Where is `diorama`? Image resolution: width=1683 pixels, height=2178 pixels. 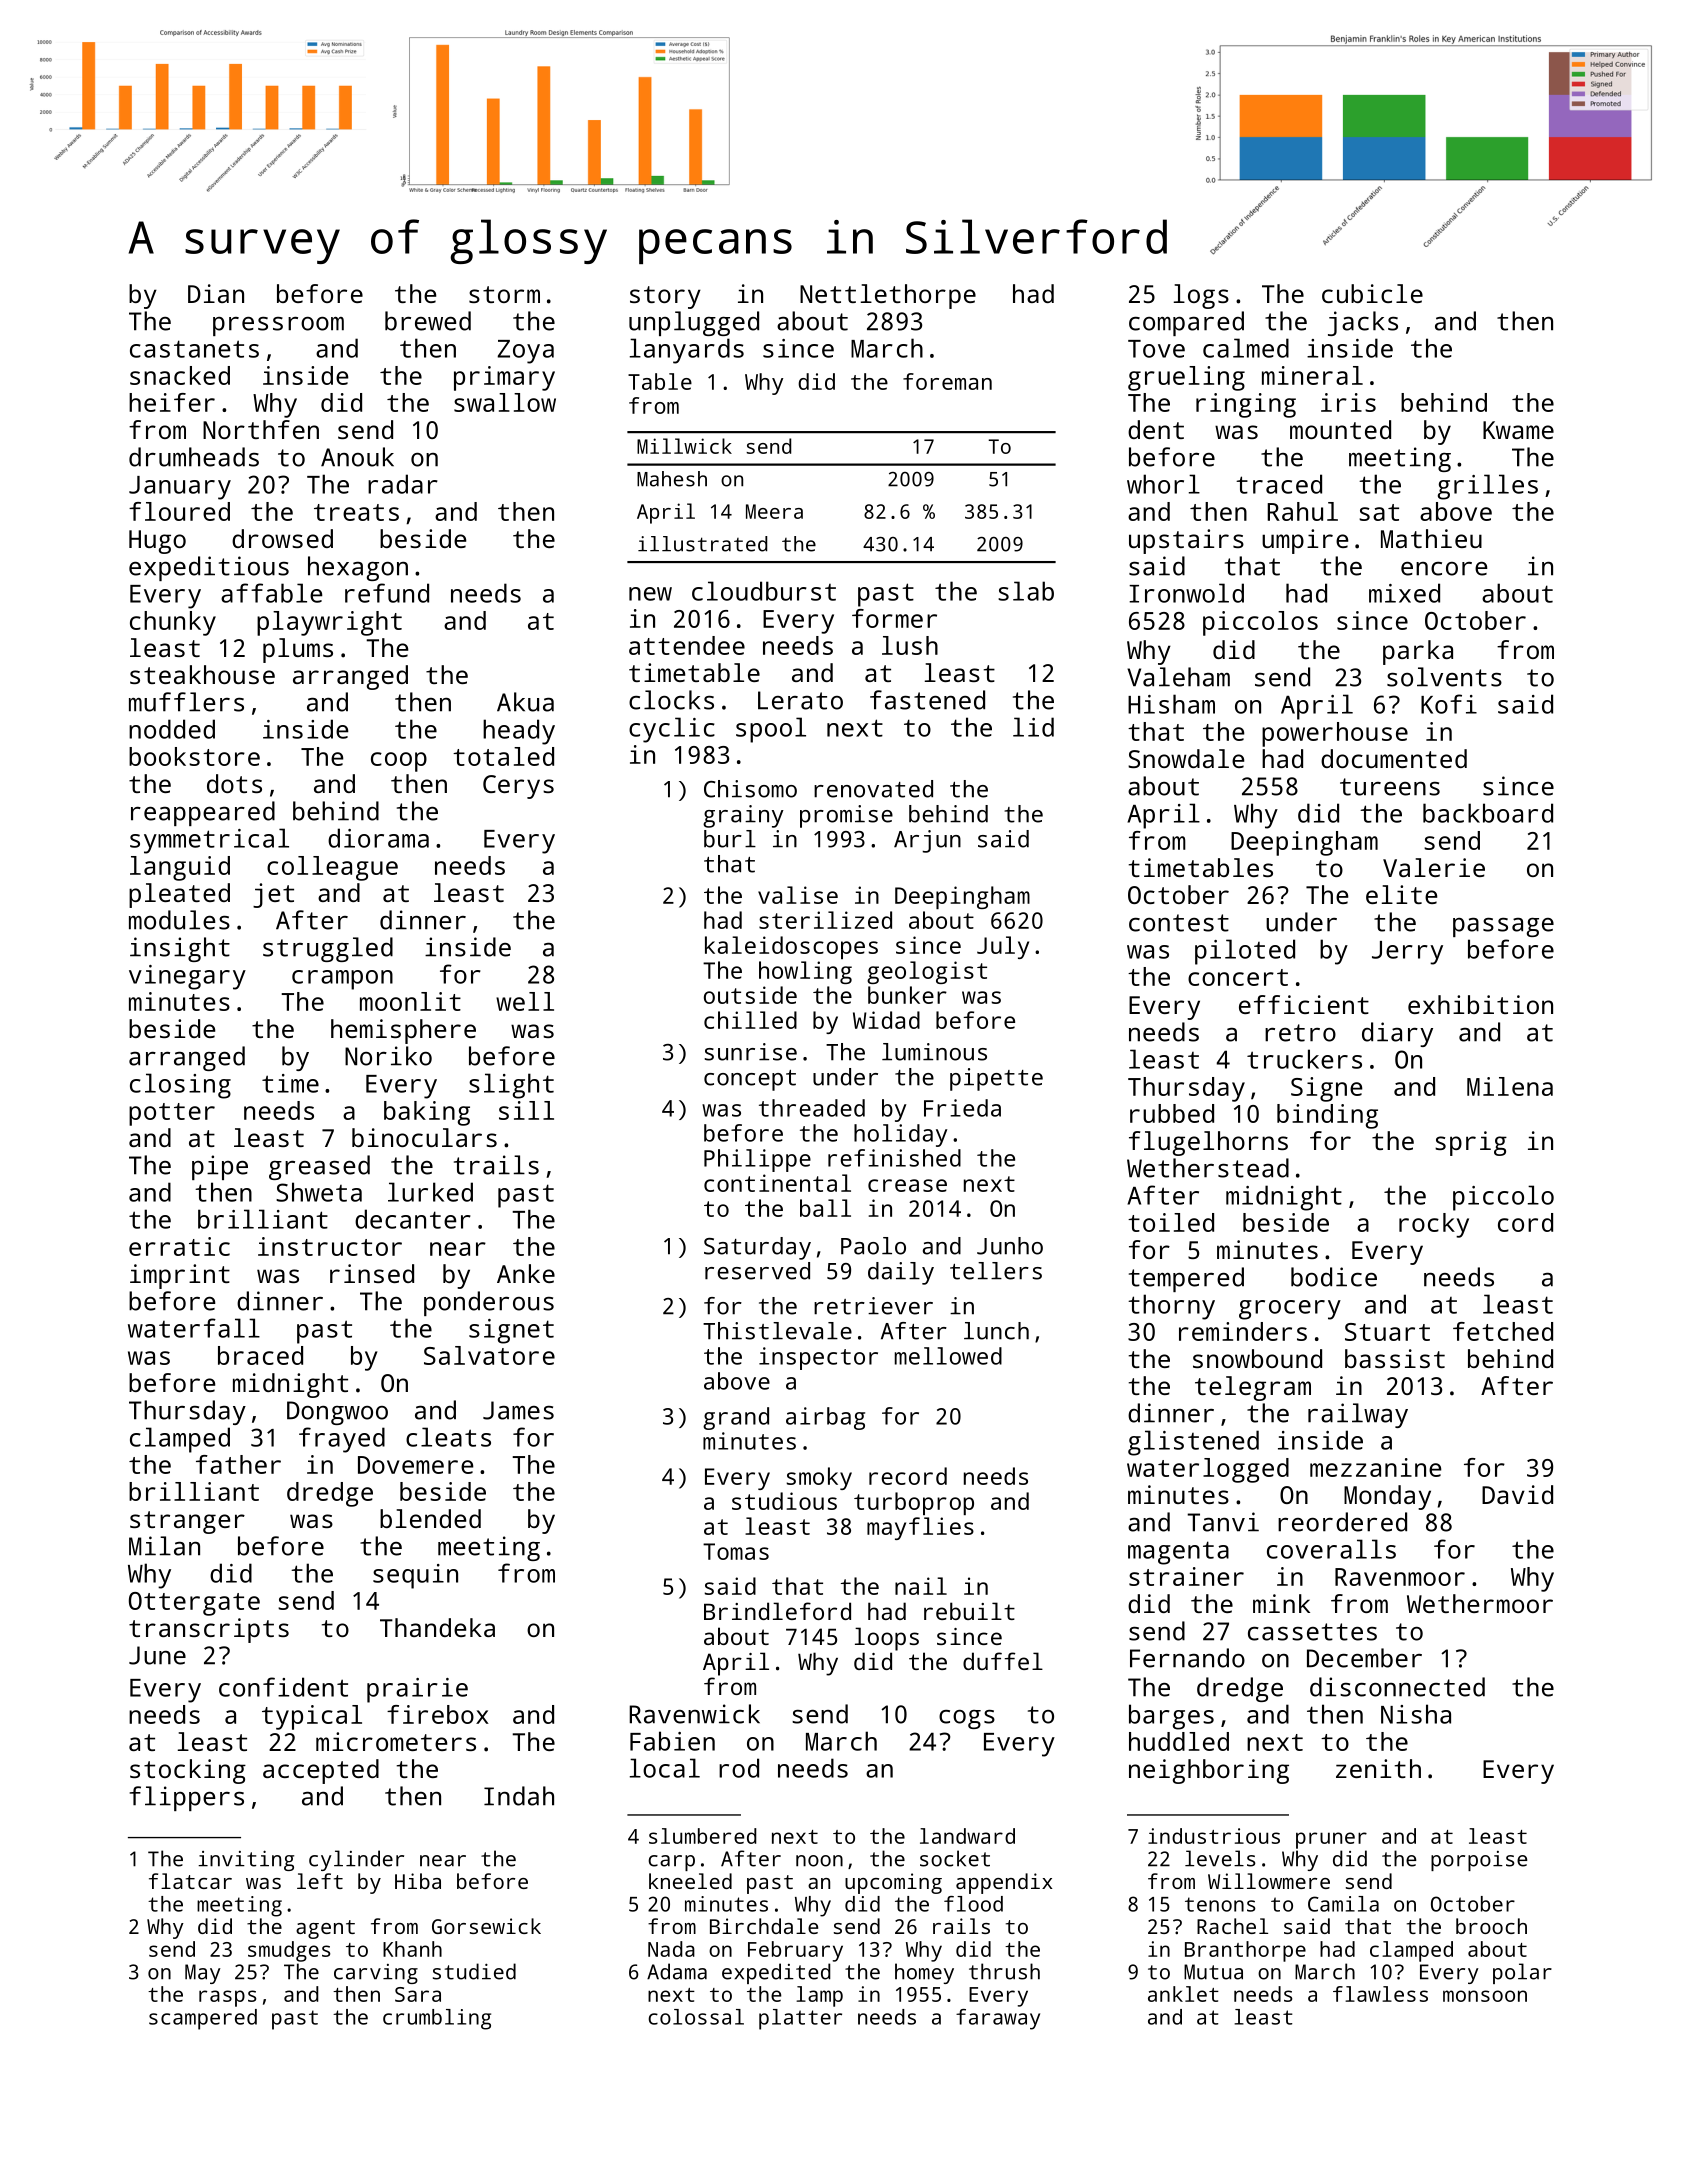 diorama is located at coordinates (378, 838).
